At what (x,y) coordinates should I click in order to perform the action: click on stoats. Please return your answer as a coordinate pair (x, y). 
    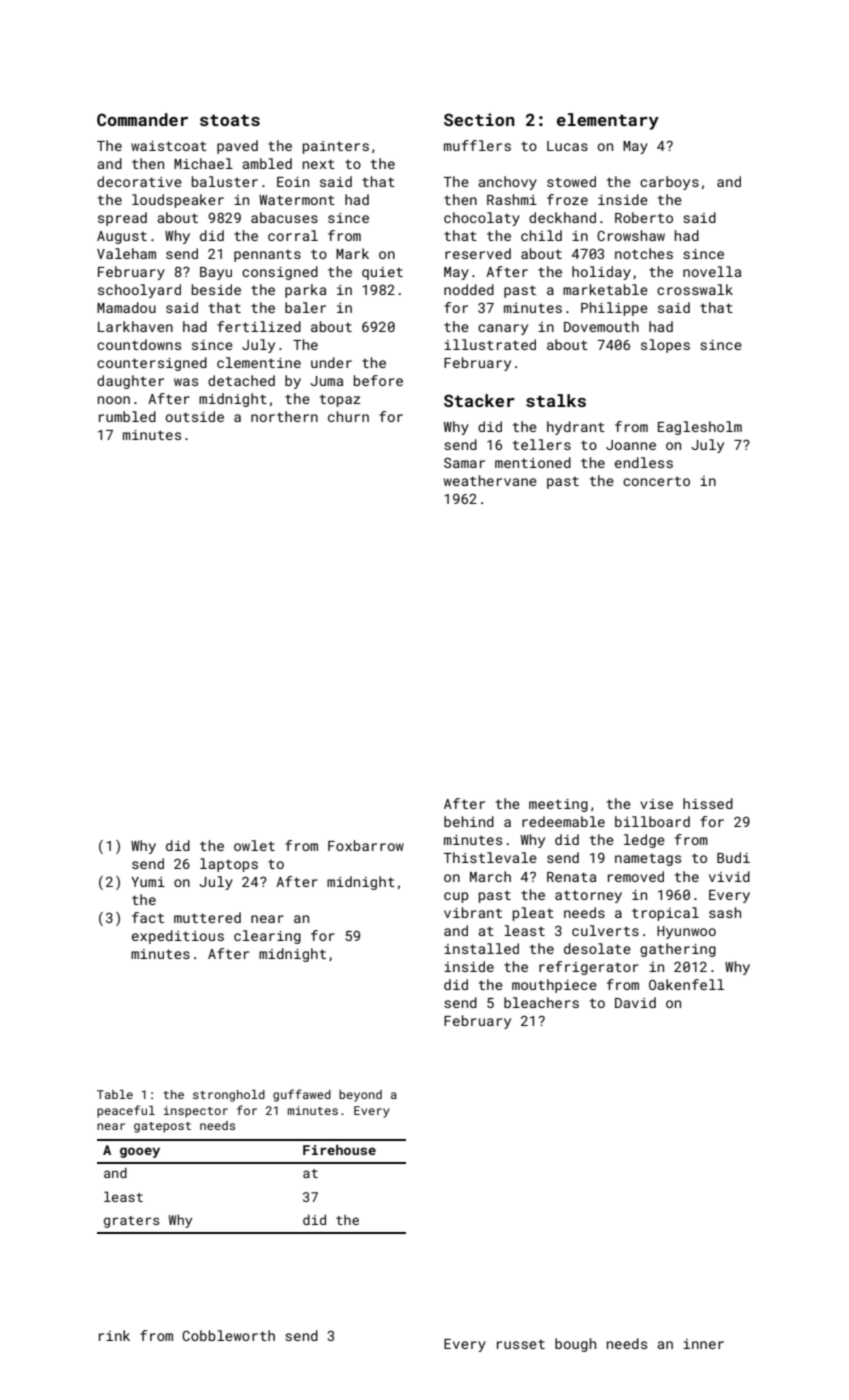
    Looking at the image, I should click on (230, 120).
